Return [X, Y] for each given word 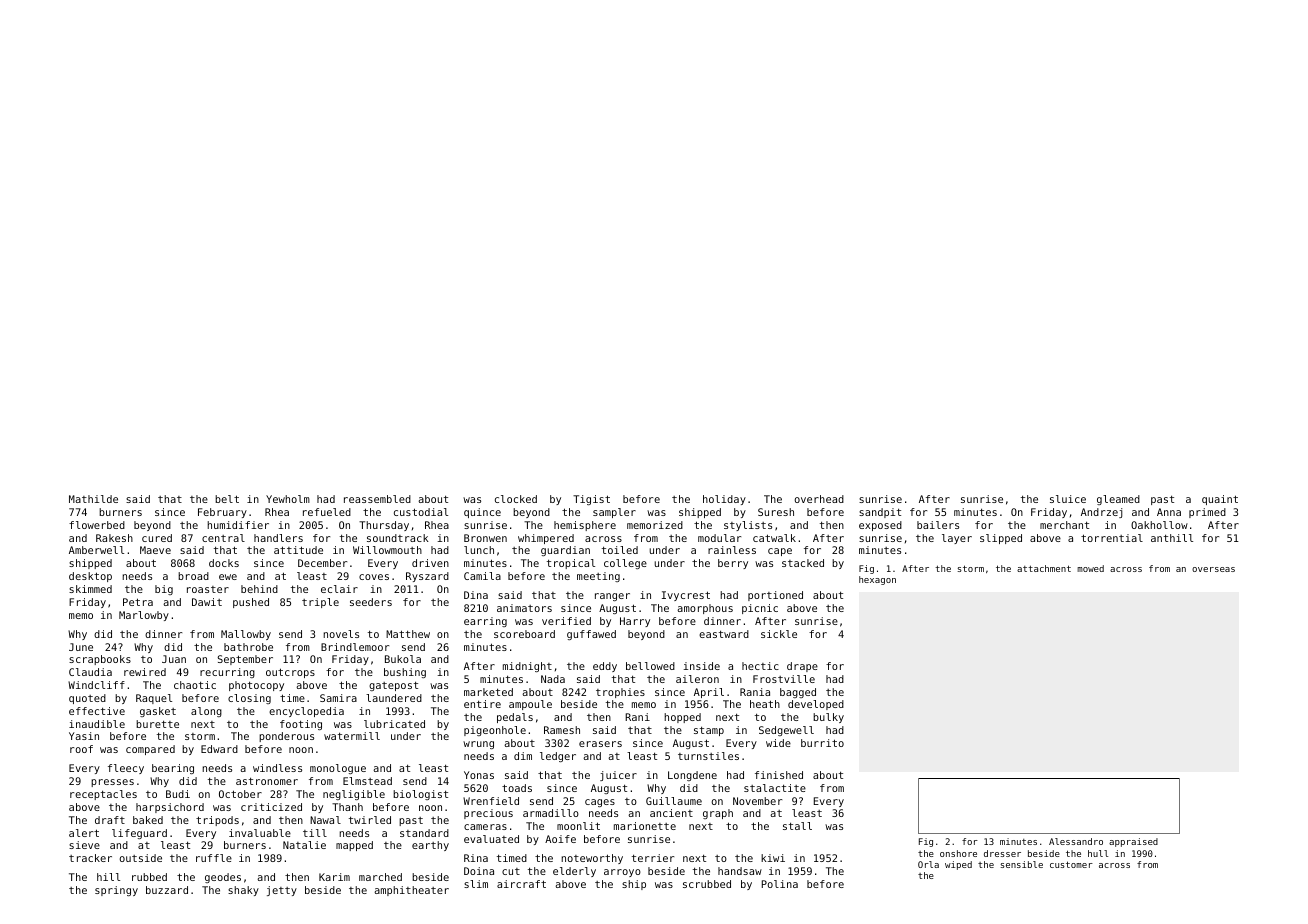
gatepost [393, 686]
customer [1071, 864]
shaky [243, 891]
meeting [598, 577]
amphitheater [411, 891]
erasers [600, 744]
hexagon [877, 580]
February [222, 513]
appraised [1133, 842]
